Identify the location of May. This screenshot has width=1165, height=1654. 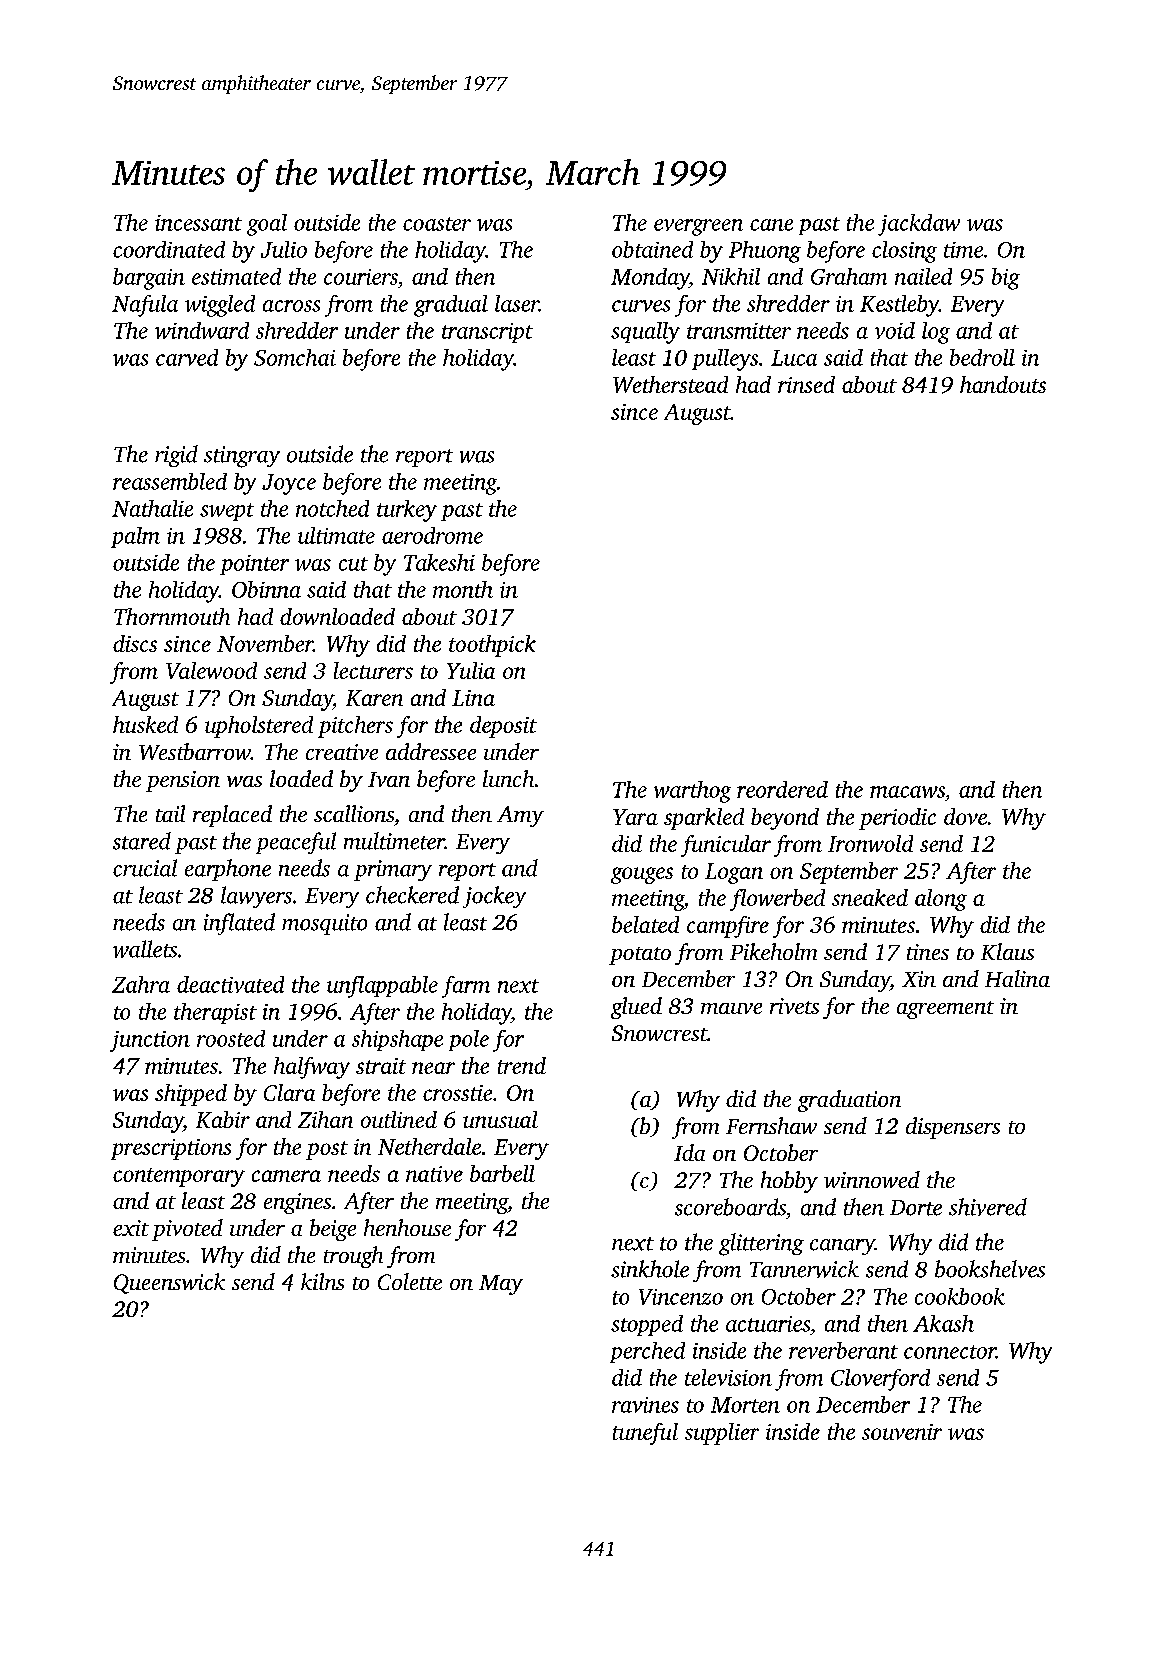
(501, 1285).
